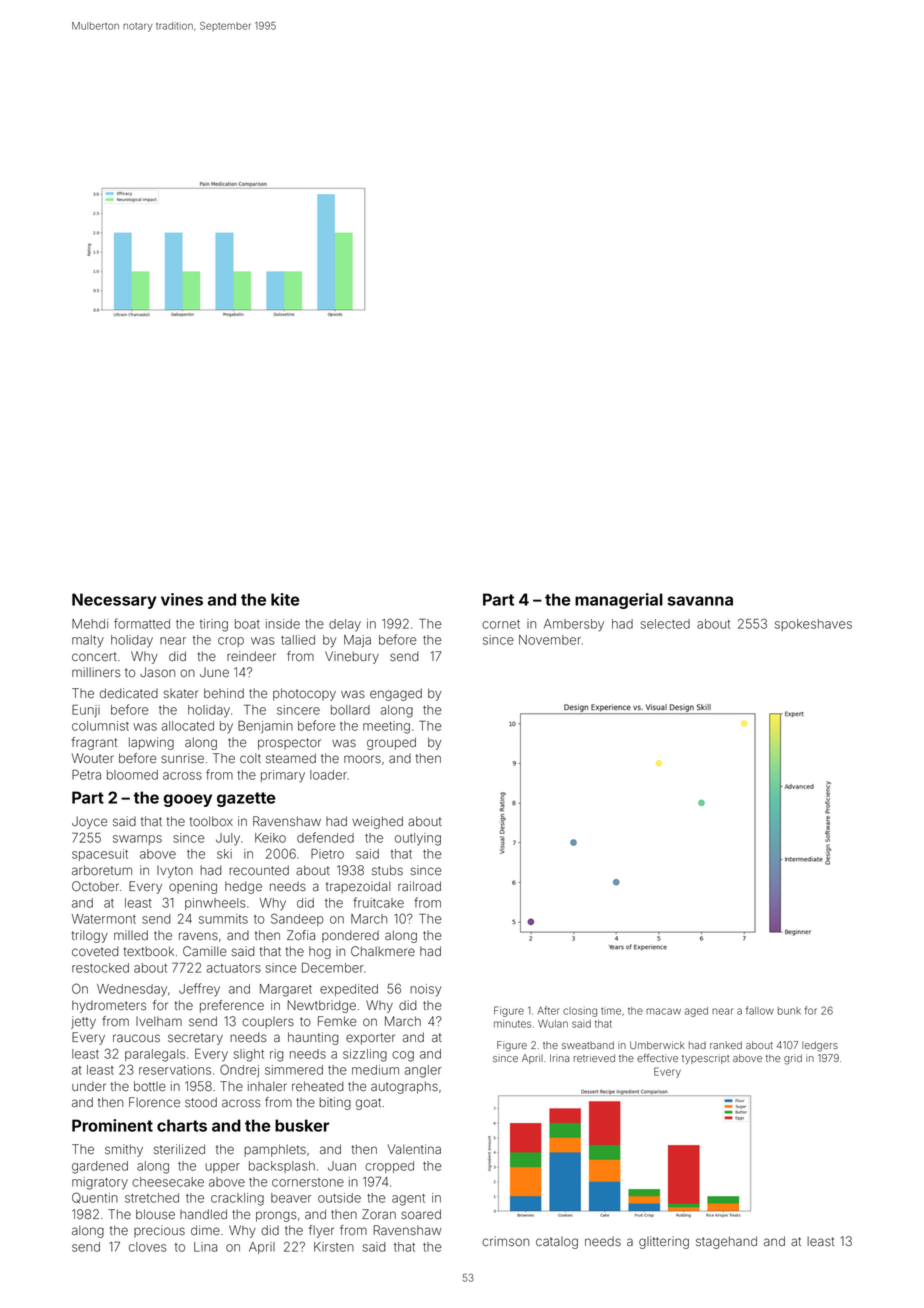  Describe the element at coordinates (386, 727) in the screenshot. I see `meeting` at that location.
